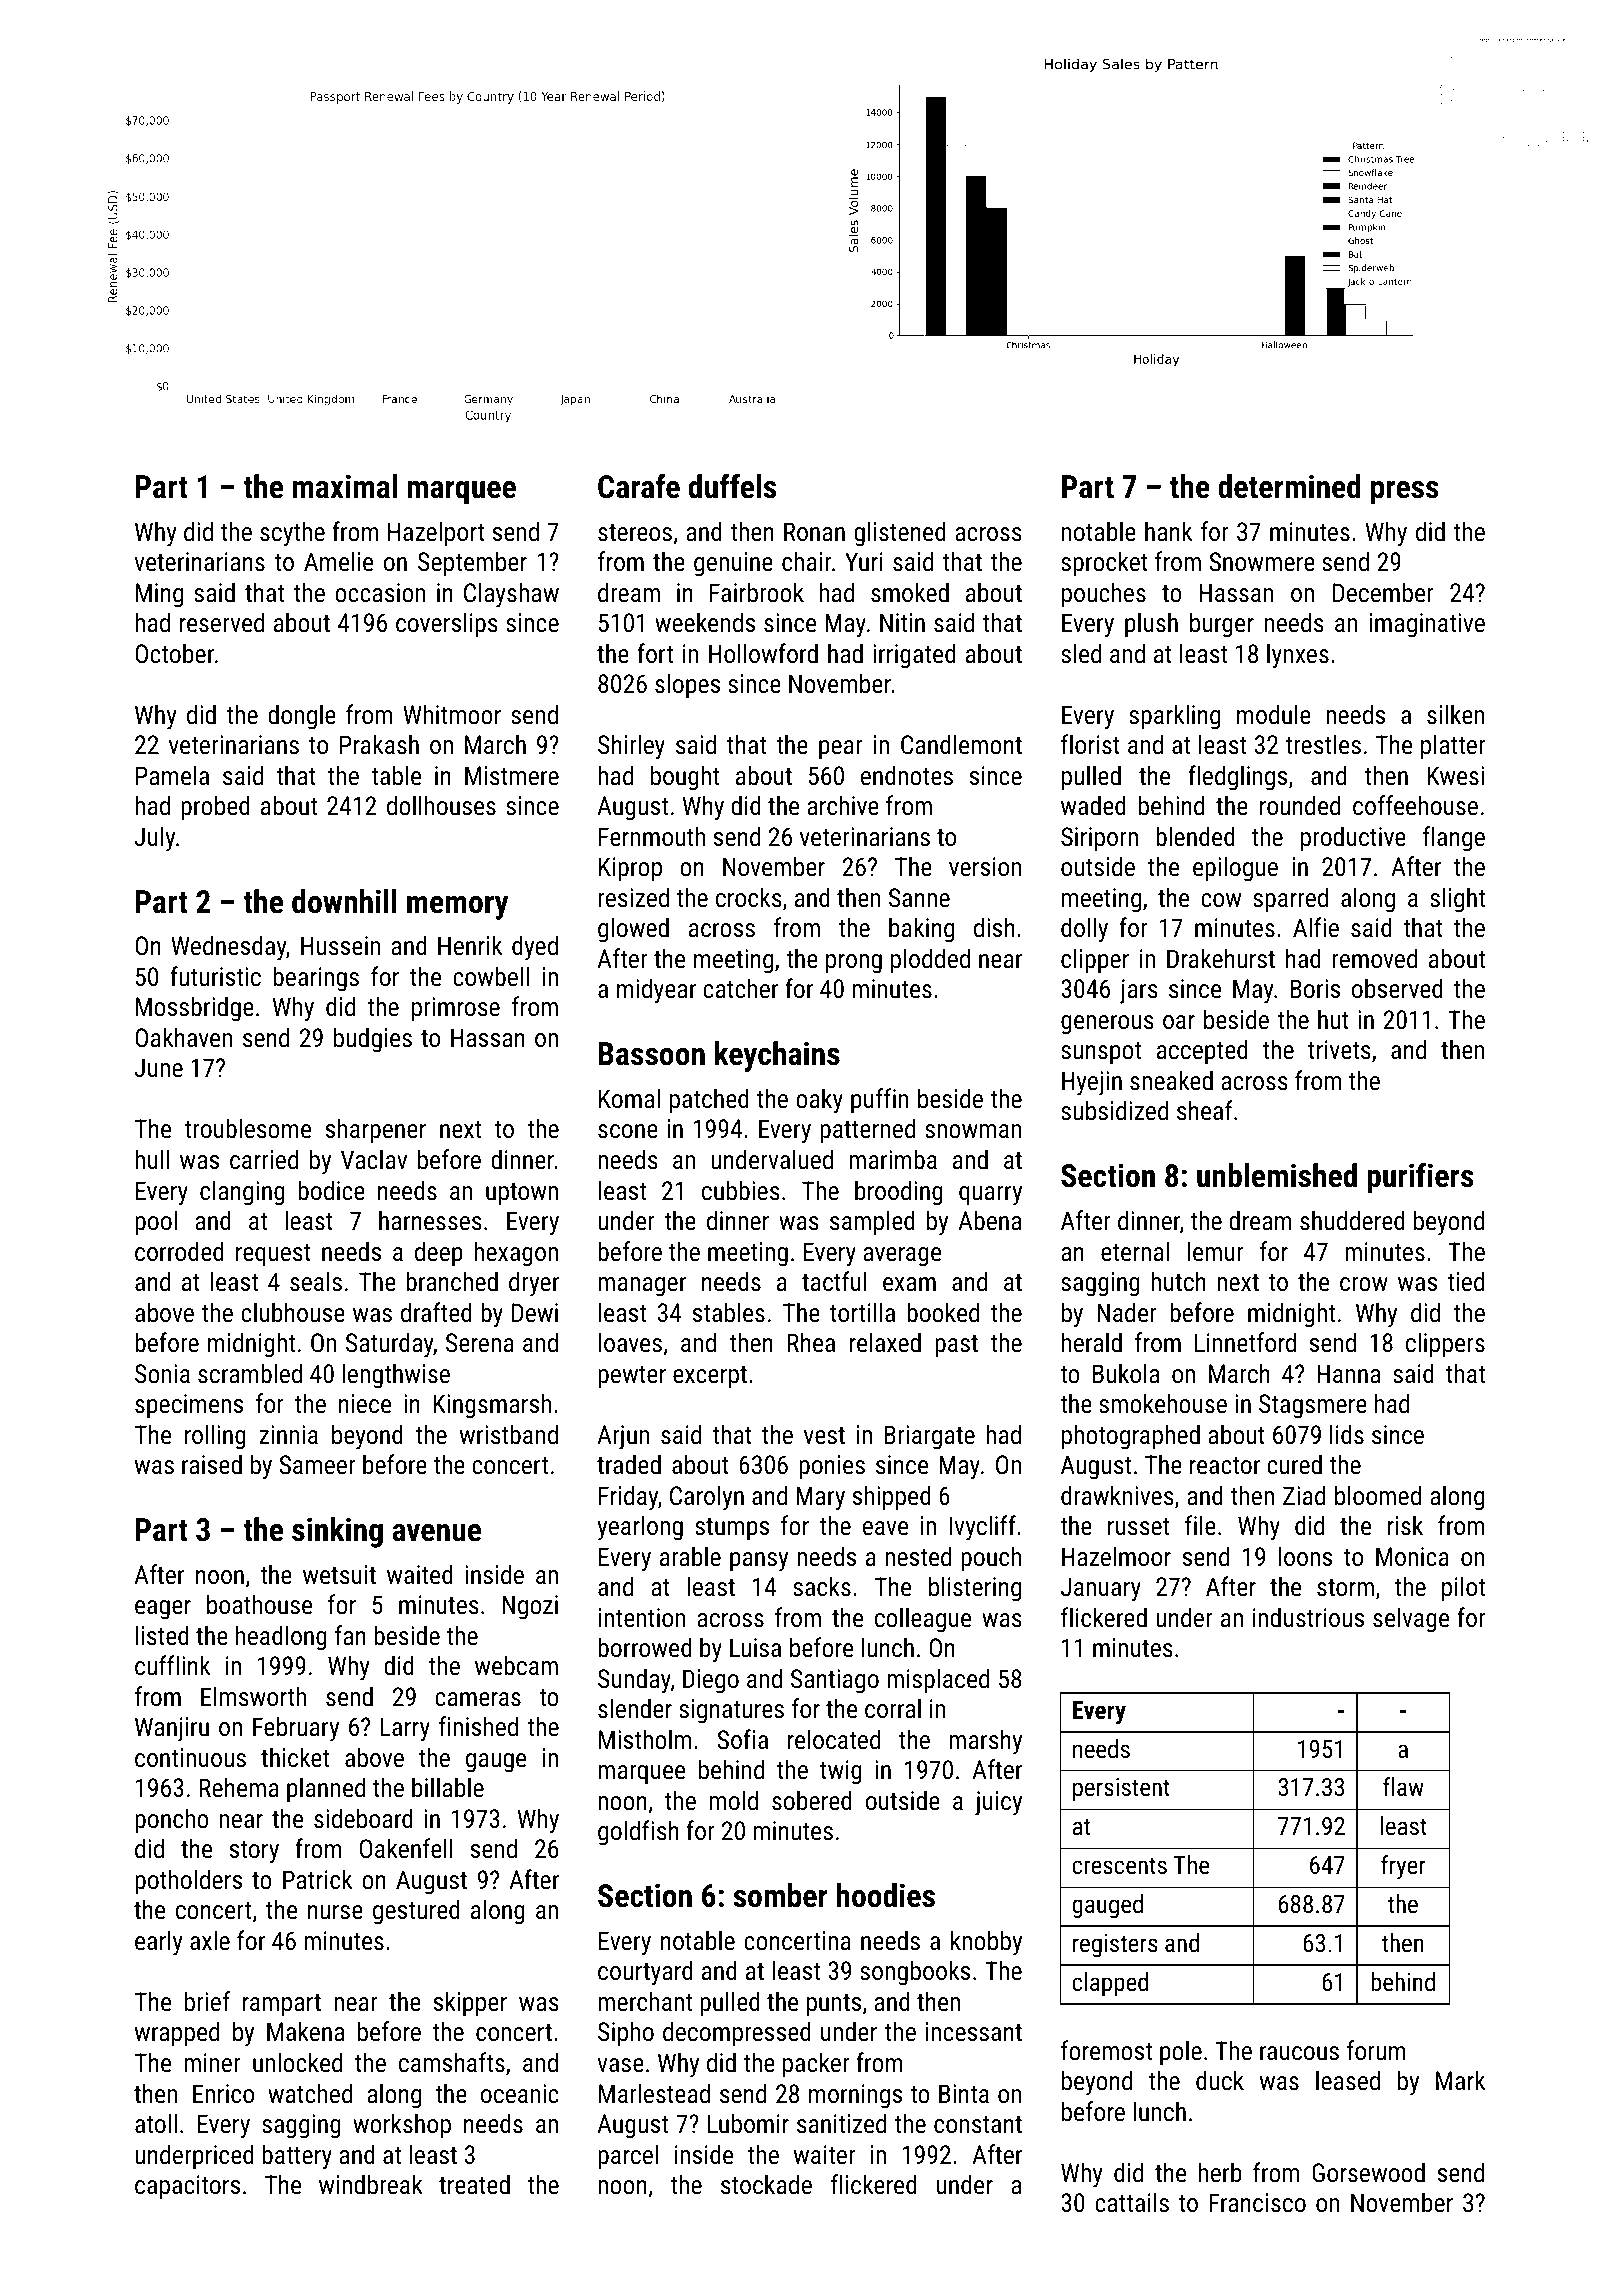  What do you see at coordinates (183, 1037) in the page?
I see `Oakhaven` at bounding box center [183, 1037].
